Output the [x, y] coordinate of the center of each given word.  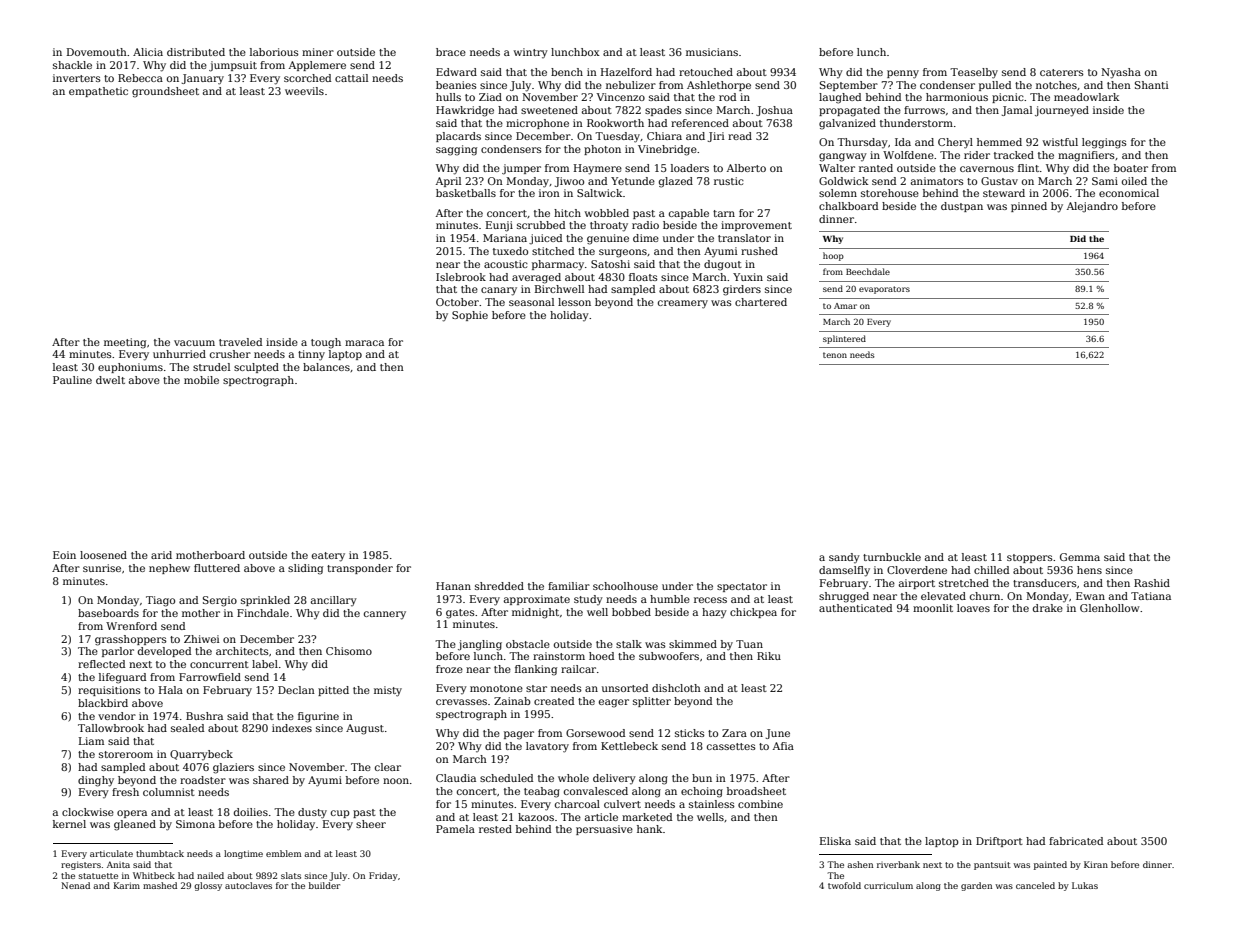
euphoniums [130, 368]
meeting [125, 343]
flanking [536, 670]
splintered [844, 339]
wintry [531, 53]
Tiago [160, 601]
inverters [77, 78]
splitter [652, 702]
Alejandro [1092, 207]
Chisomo [349, 651]
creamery [683, 304]
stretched [964, 583]
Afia [783, 746]
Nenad [75, 885]
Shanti [1152, 85]
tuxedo [510, 251]
